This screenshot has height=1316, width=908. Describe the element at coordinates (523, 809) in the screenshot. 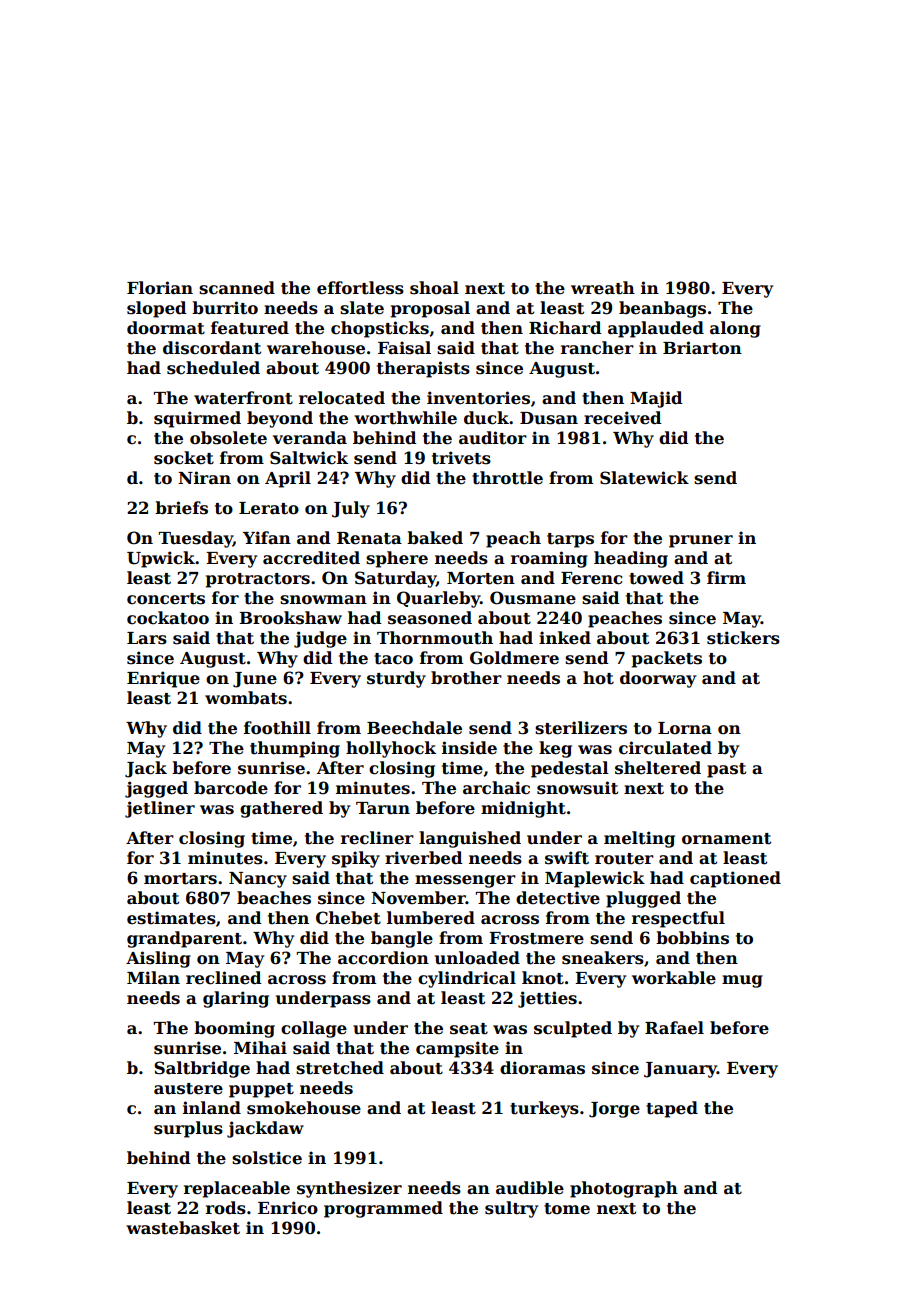

I see `midnight` at that location.
